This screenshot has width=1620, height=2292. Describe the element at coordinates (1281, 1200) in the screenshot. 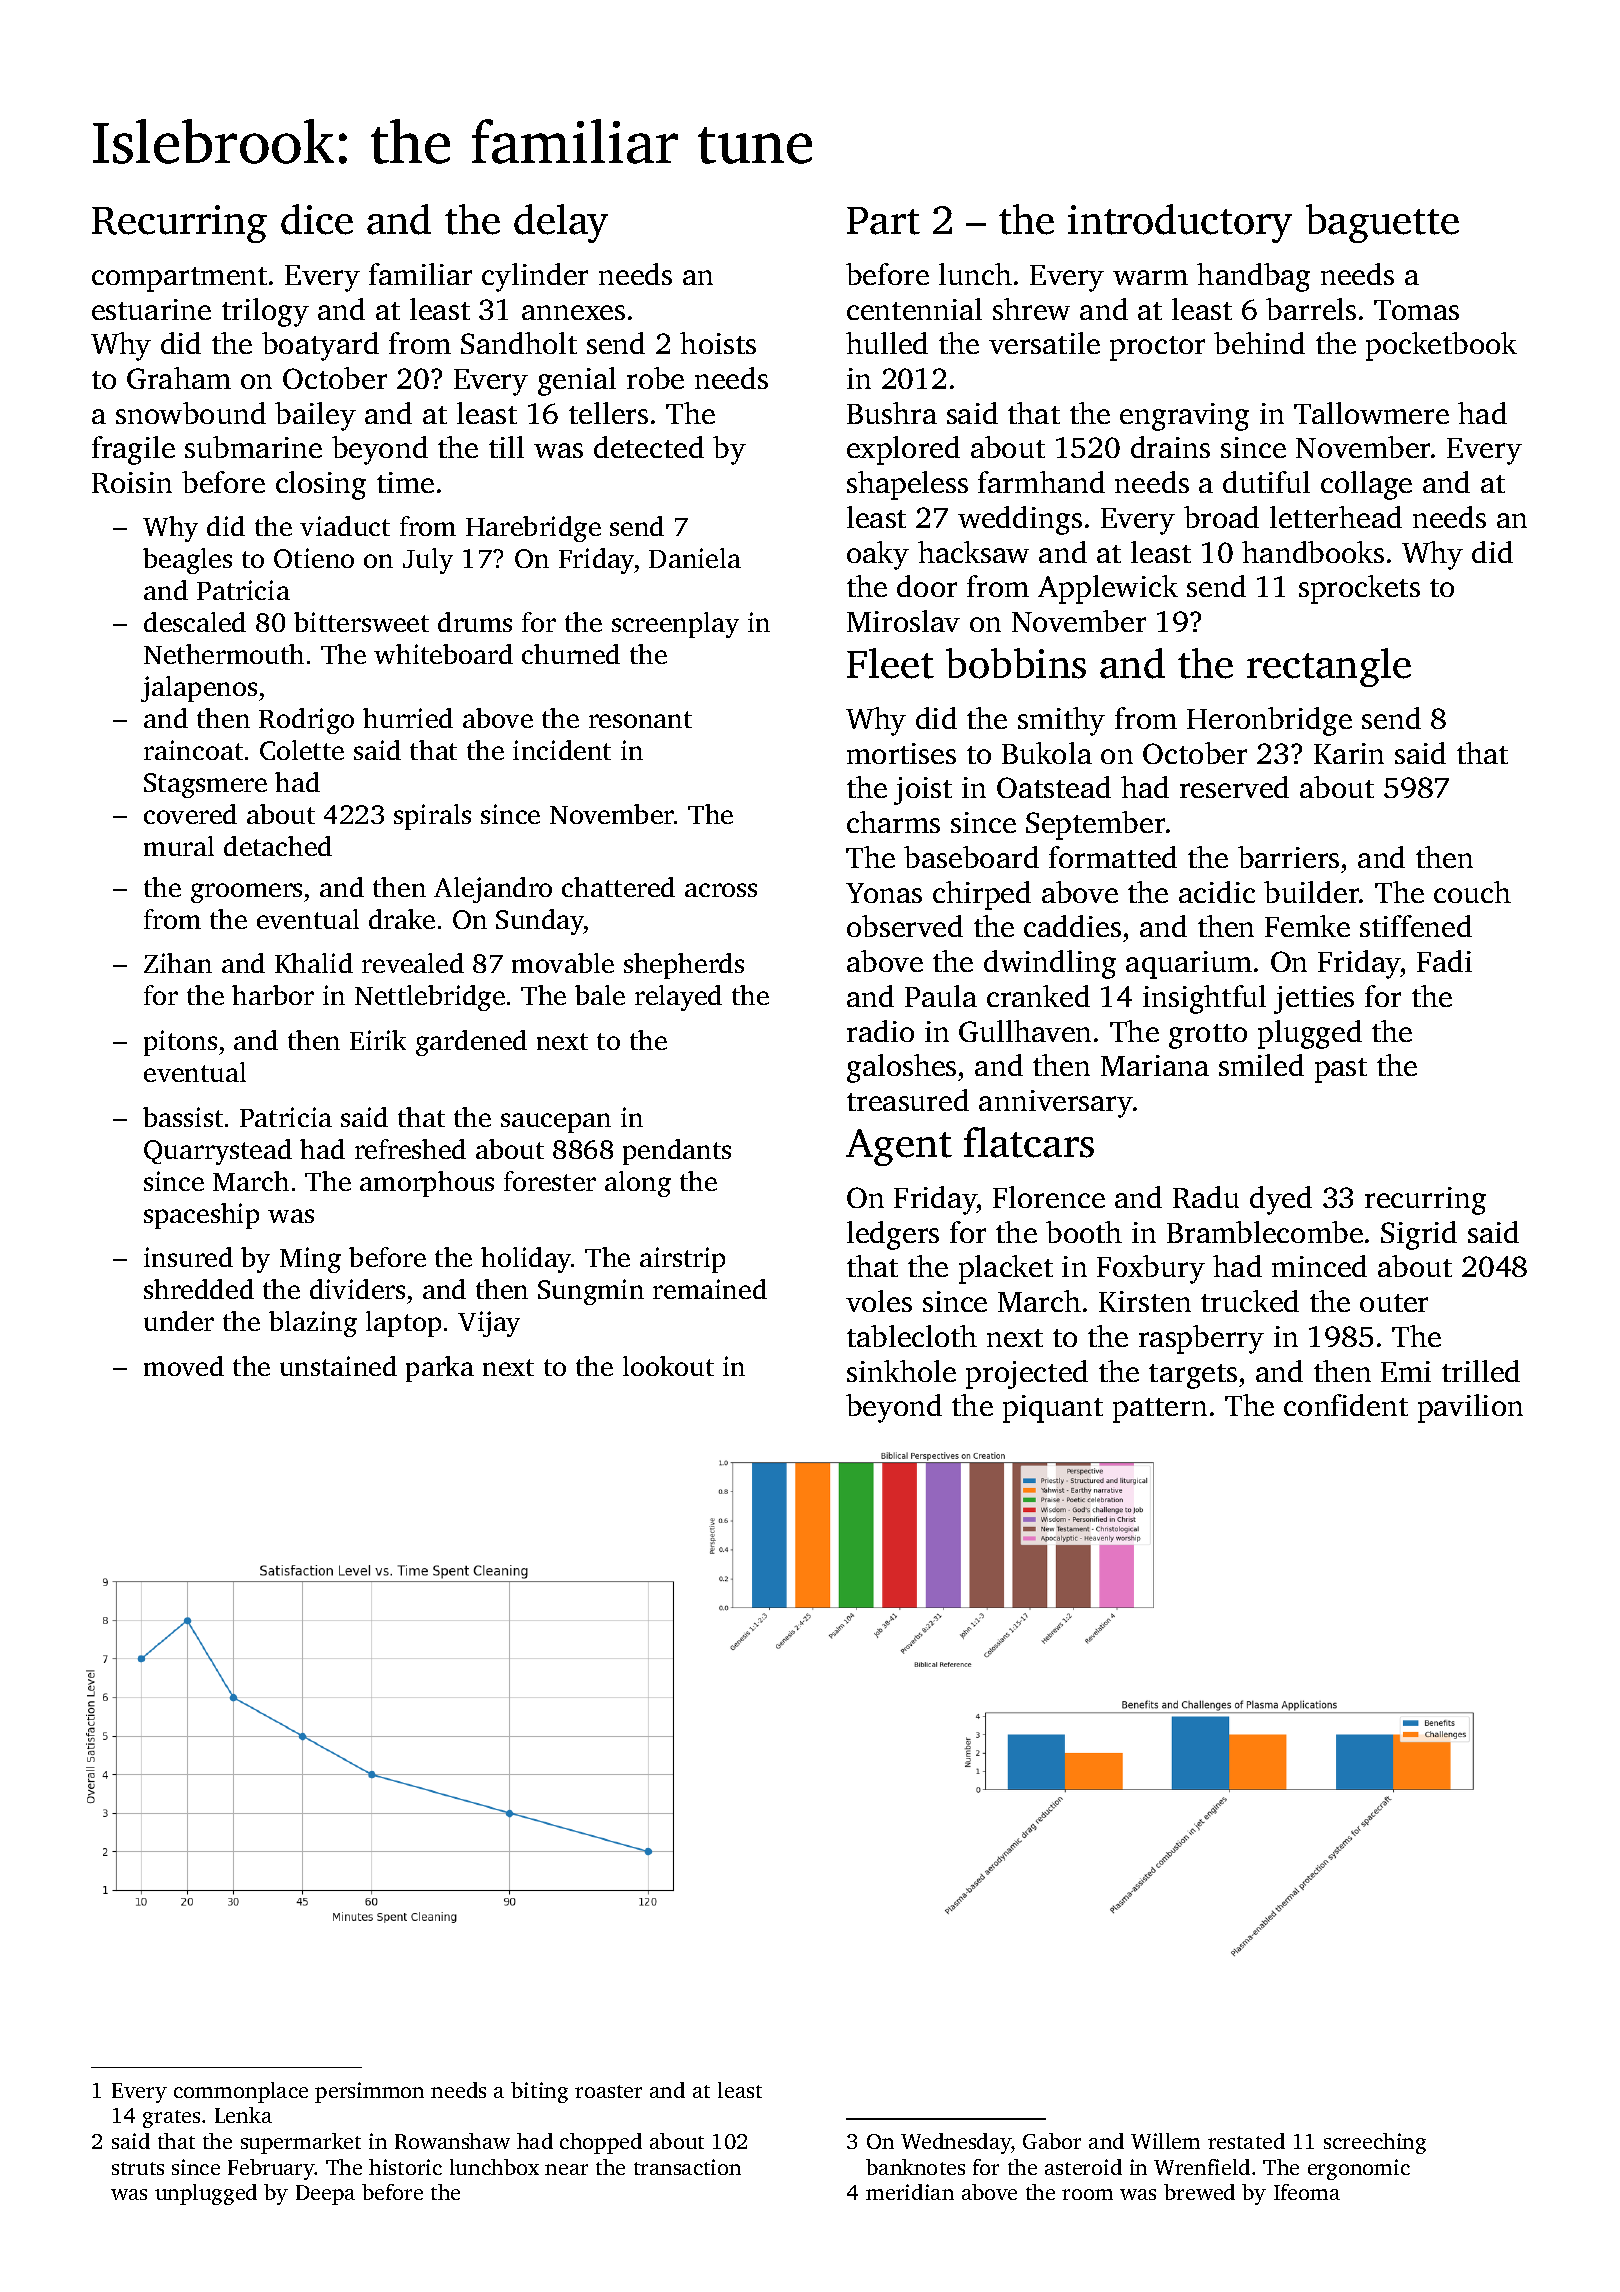

I see `dyed` at that location.
